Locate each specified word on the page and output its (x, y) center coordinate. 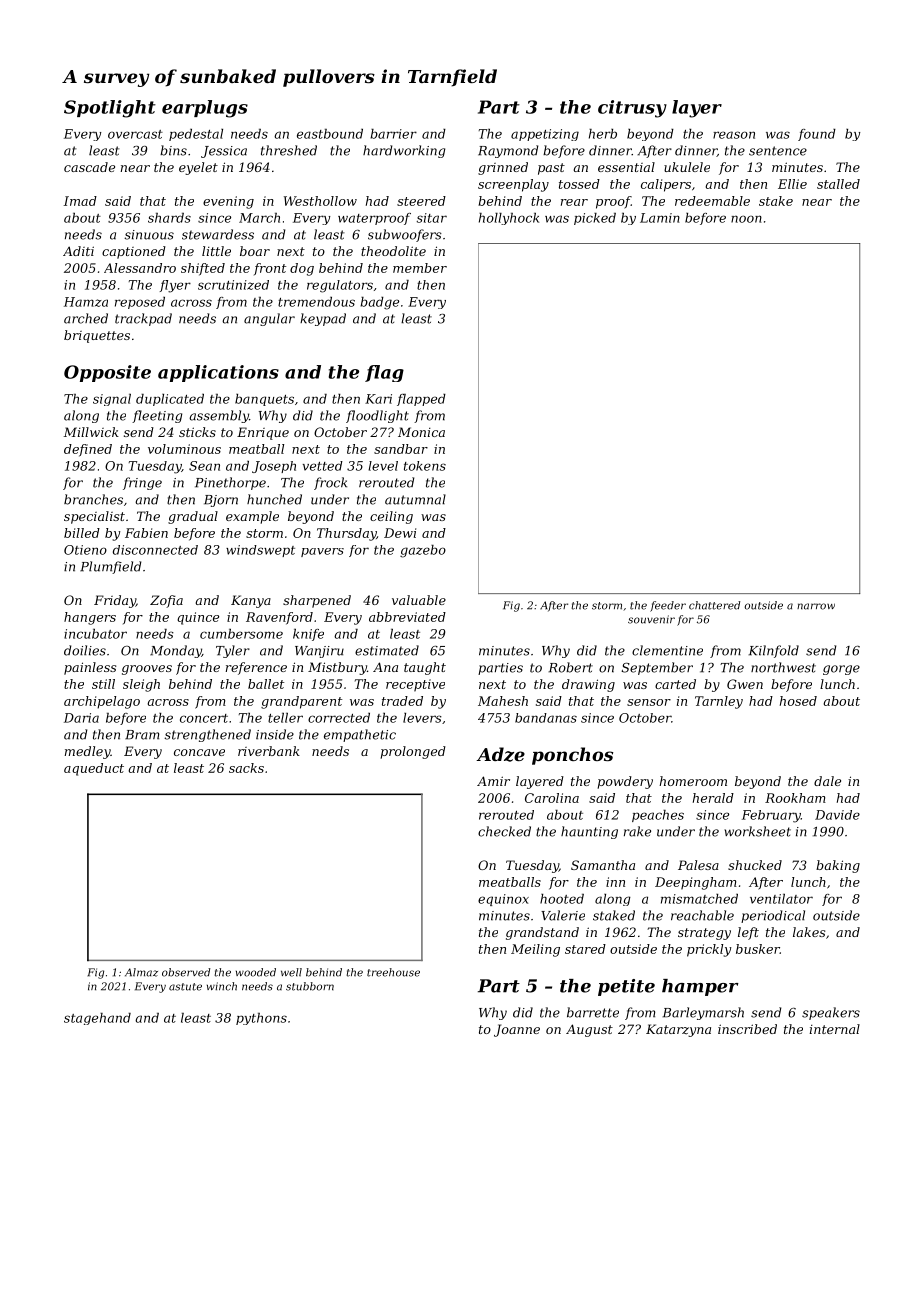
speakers (831, 1013)
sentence (778, 151)
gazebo (423, 551)
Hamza (86, 302)
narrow (816, 606)
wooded (256, 972)
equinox (503, 900)
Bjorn (221, 501)
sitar (432, 218)
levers (422, 718)
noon (746, 219)
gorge (841, 670)
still (103, 684)
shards (169, 218)
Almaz (141, 972)
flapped (421, 400)
